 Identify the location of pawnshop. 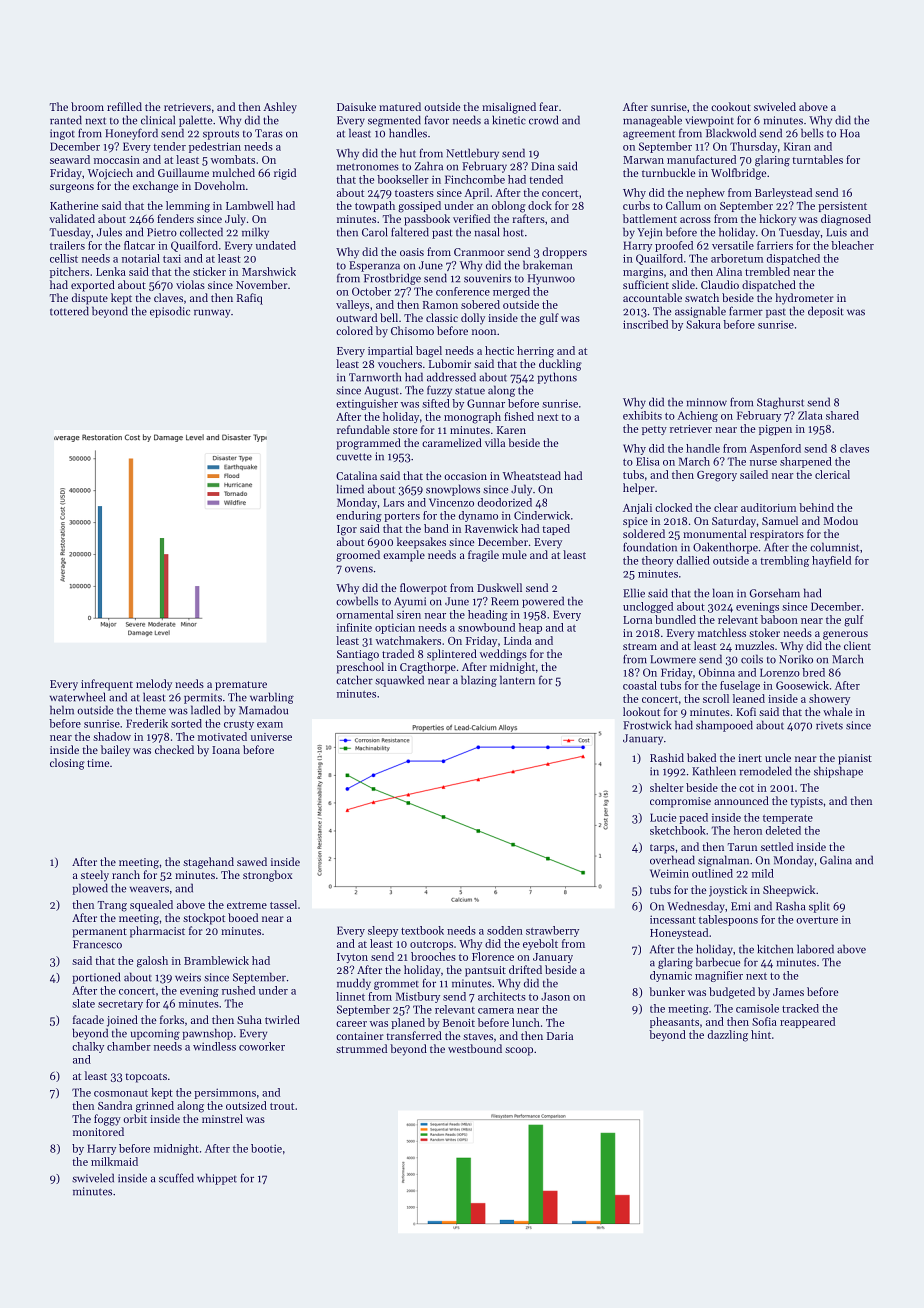
(207, 1034).
